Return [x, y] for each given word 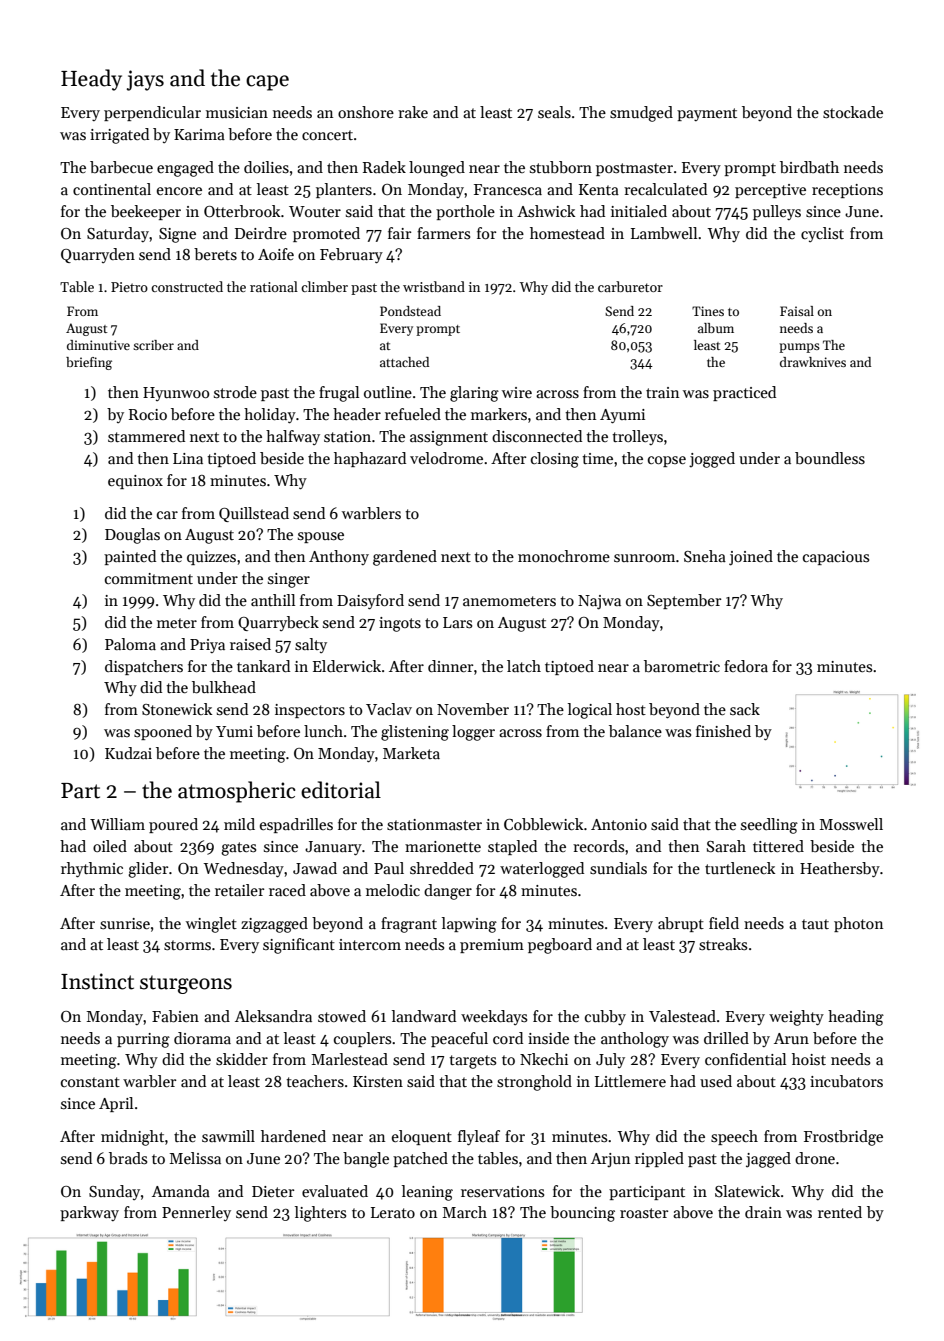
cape [267, 83]
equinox [135, 482]
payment [707, 114]
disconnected [537, 436]
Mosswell [851, 824]
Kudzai [128, 753]
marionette [443, 846]
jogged [712, 460]
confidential [745, 1059]
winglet [211, 925]
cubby [605, 1017]
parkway [89, 1213]
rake [413, 112]
